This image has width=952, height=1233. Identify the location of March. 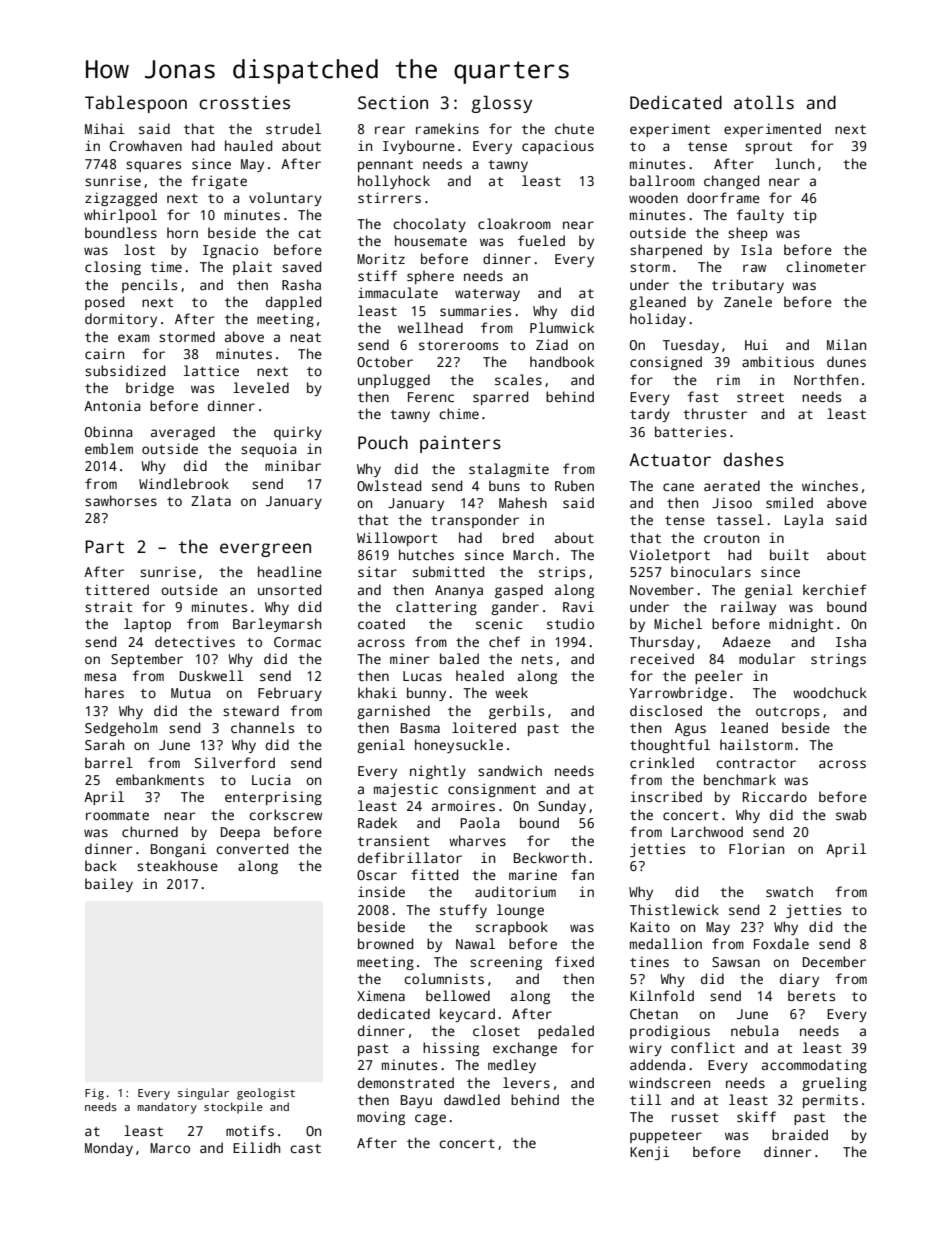
(533, 554).
